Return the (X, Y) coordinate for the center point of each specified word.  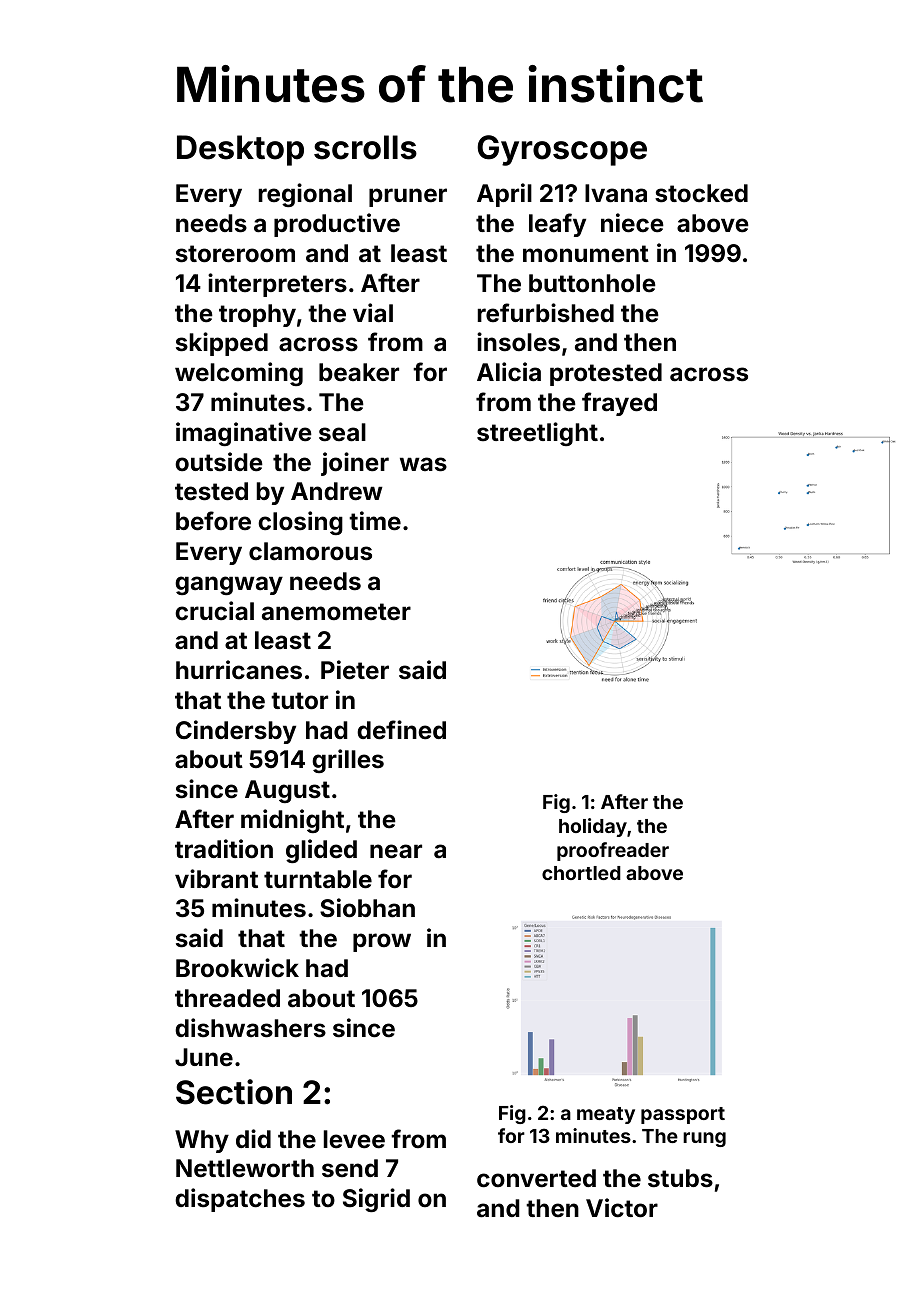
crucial (214, 611)
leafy (557, 225)
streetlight (537, 434)
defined (401, 730)
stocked (701, 193)
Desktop (240, 150)
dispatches (240, 1200)
